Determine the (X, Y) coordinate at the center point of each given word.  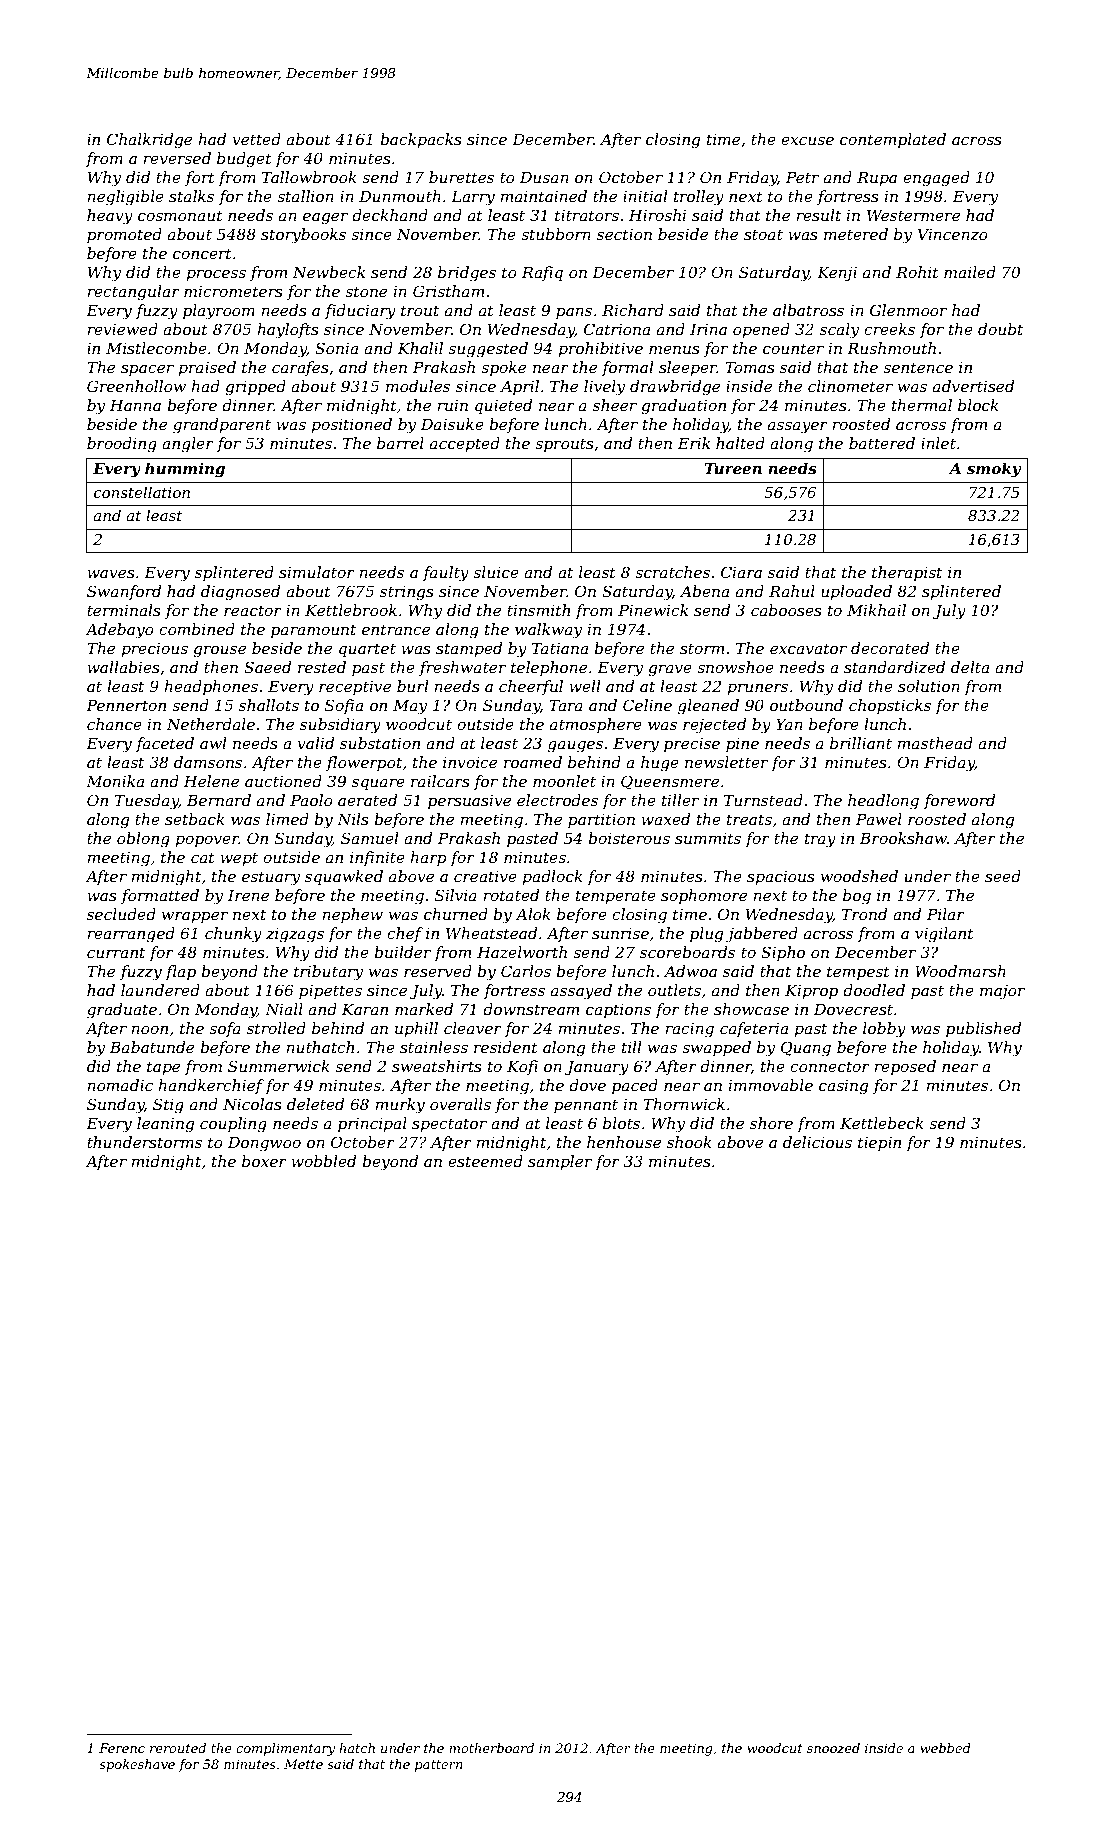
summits (708, 838)
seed (1003, 876)
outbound (806, 705)
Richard (633, 310)
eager (325, 218)
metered (856, 234)
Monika (115, 781)
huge (660, 764)
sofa (225, 1029)
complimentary (285, 1749)
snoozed (833, 1748)
